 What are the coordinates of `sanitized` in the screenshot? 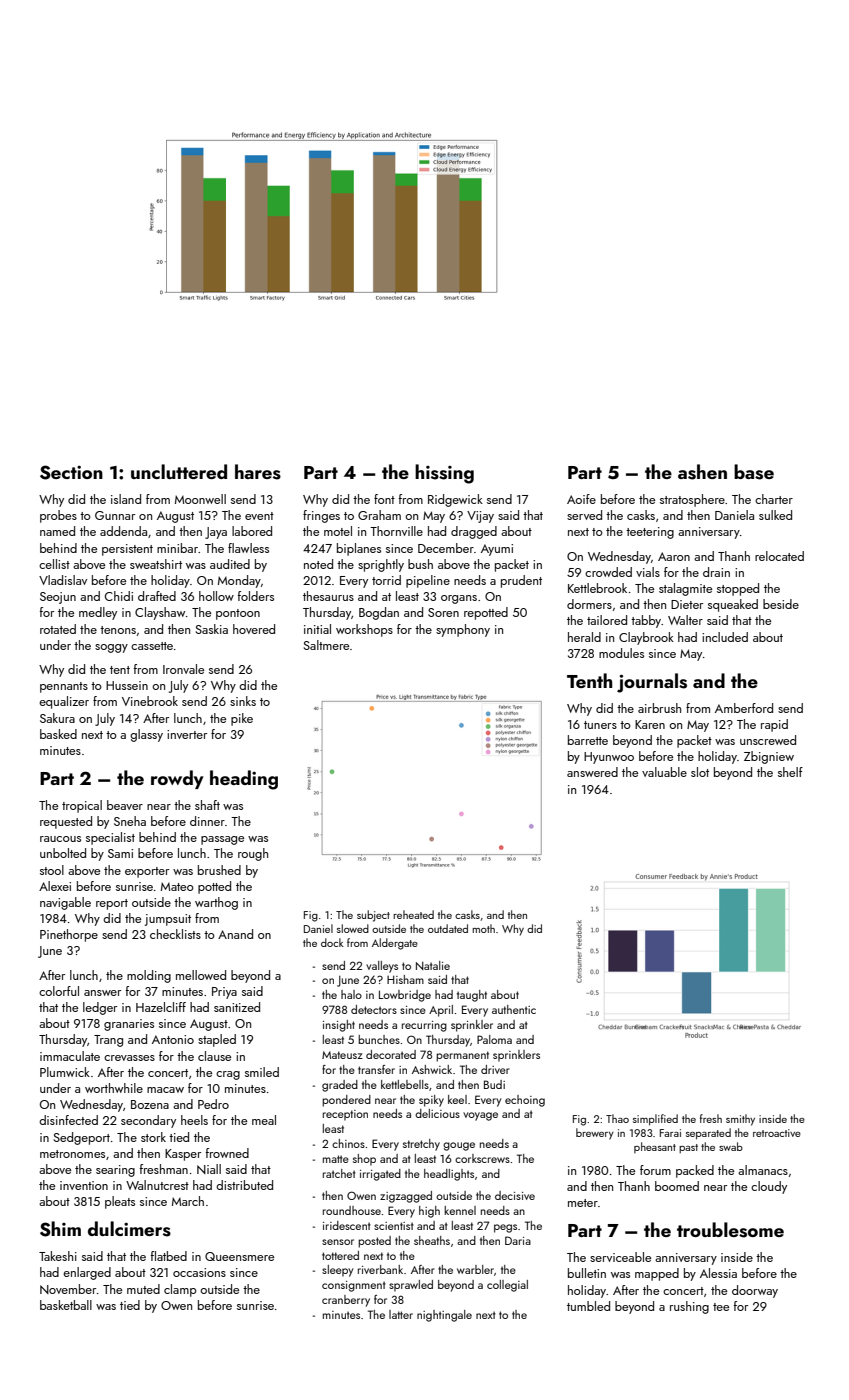 It's located at (237, 1007).
